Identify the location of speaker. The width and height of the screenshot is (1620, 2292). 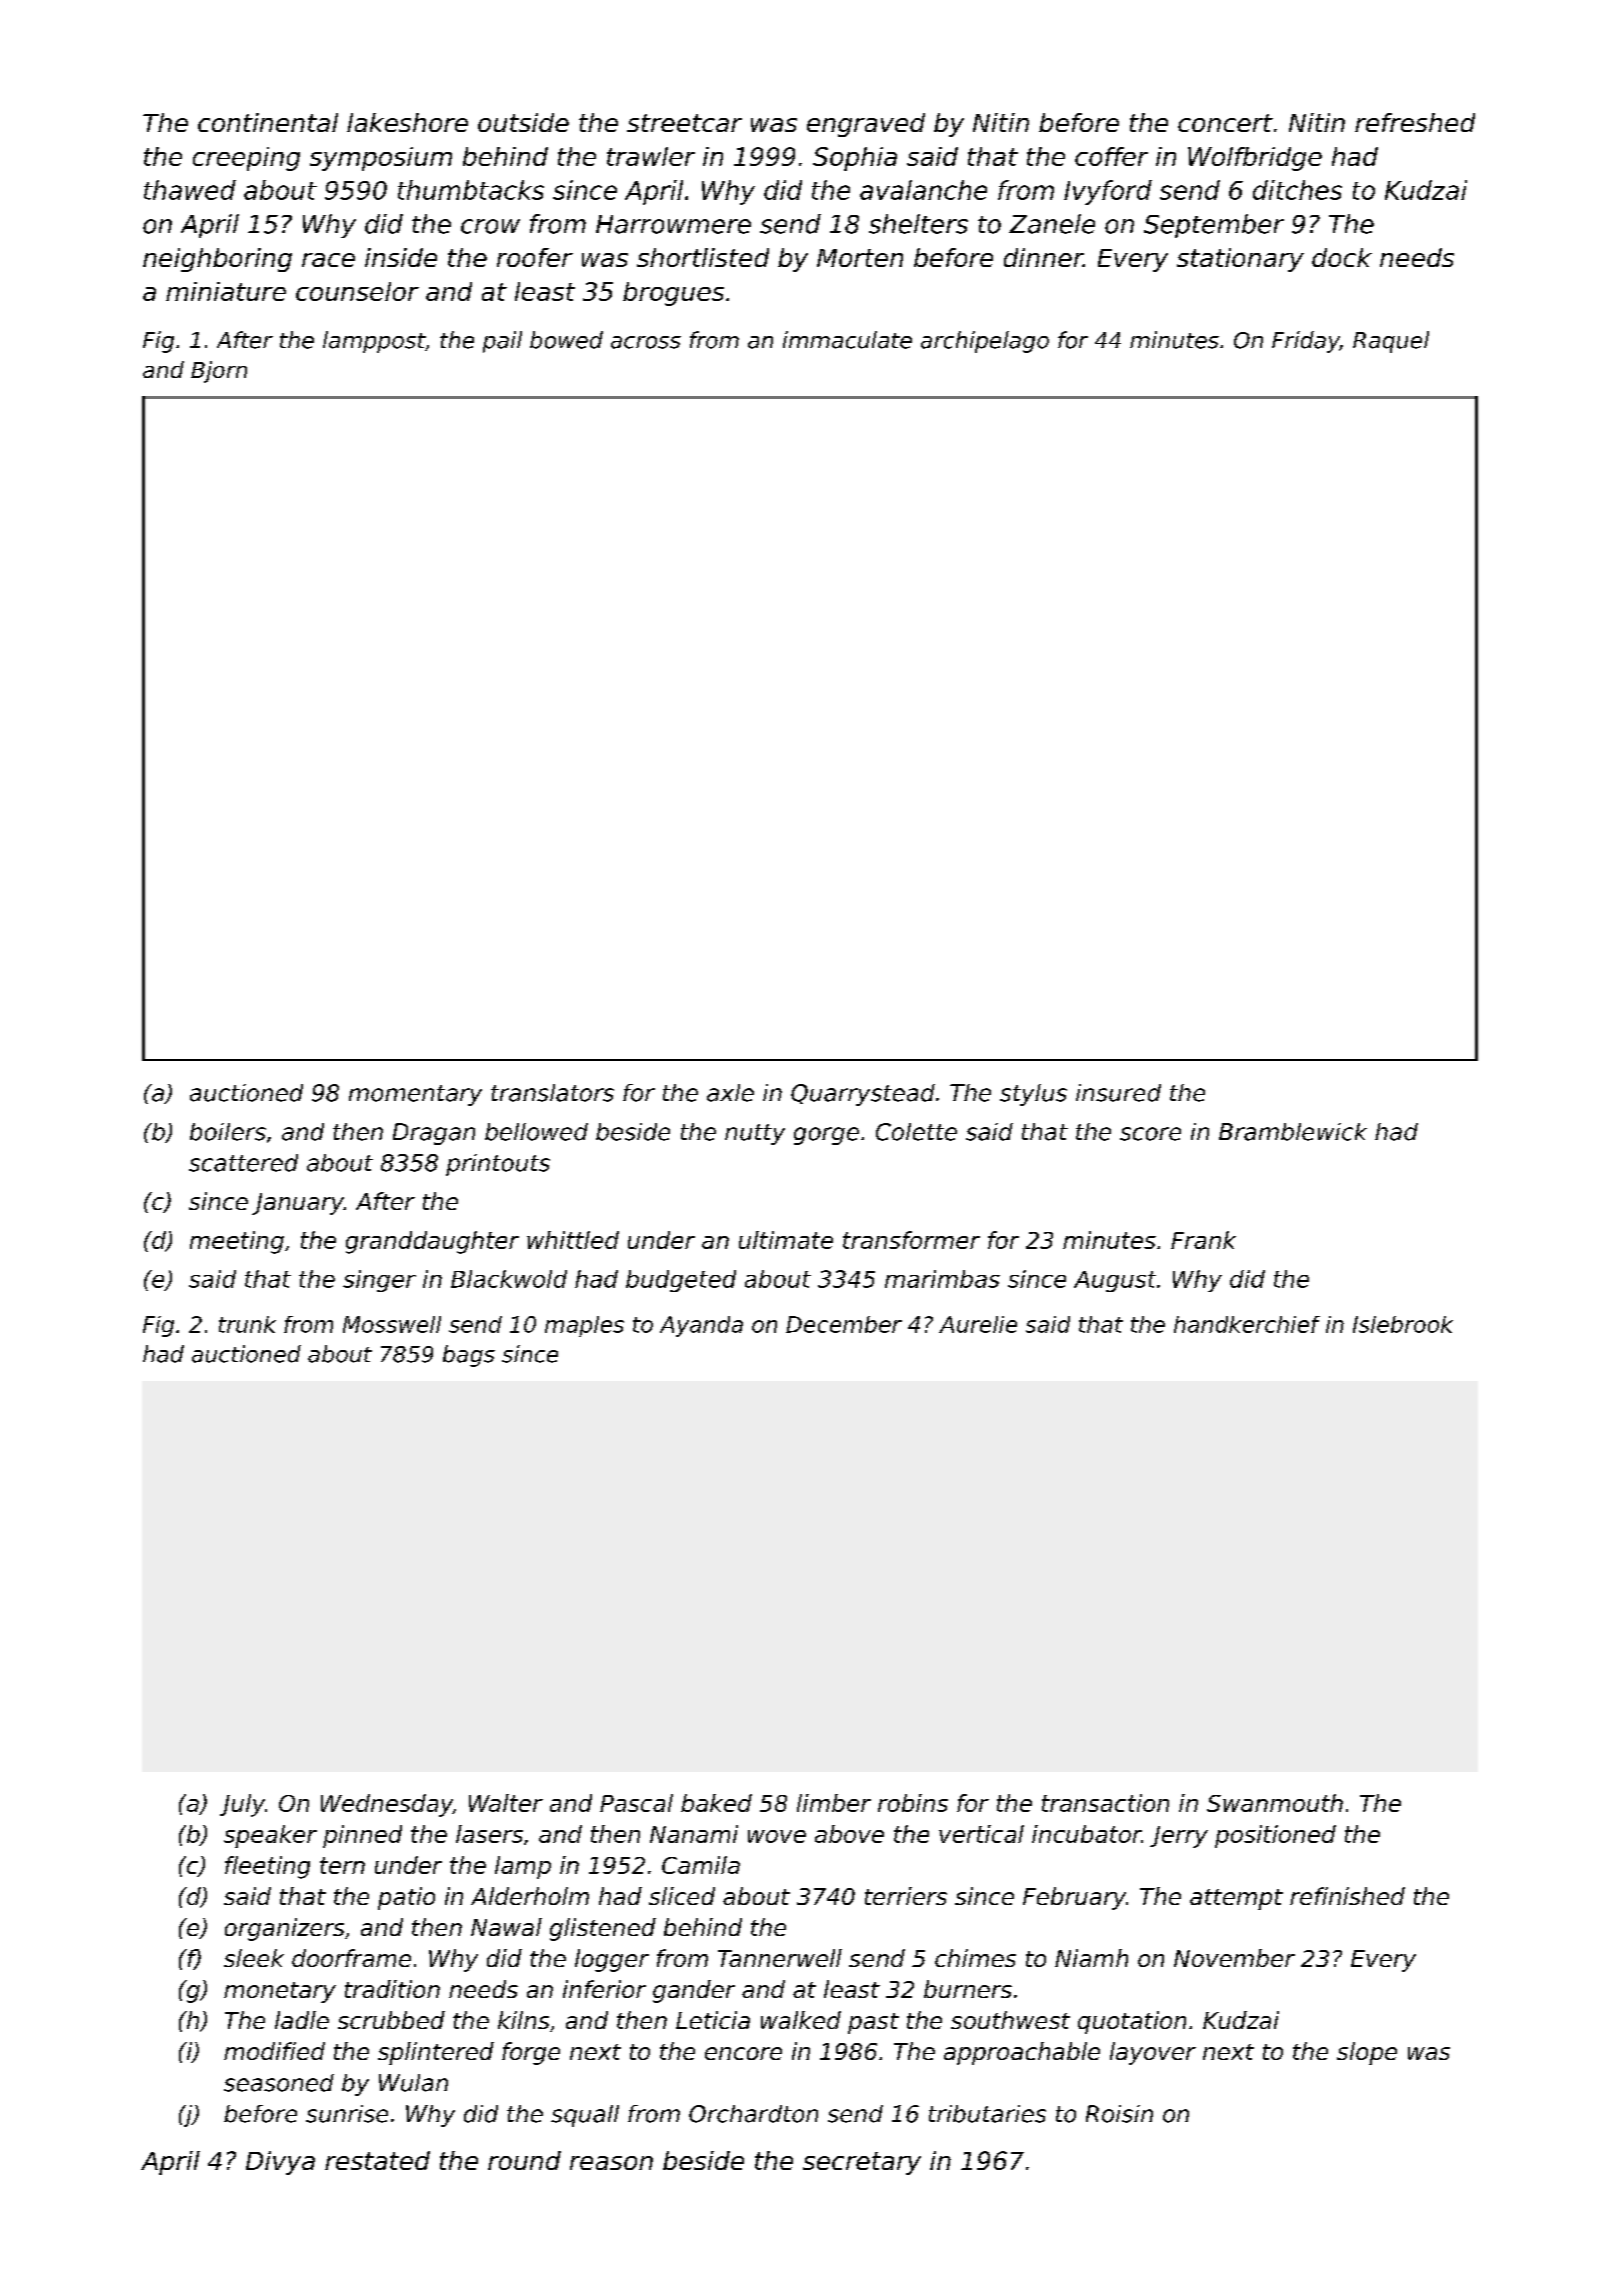
(270, 1836).
